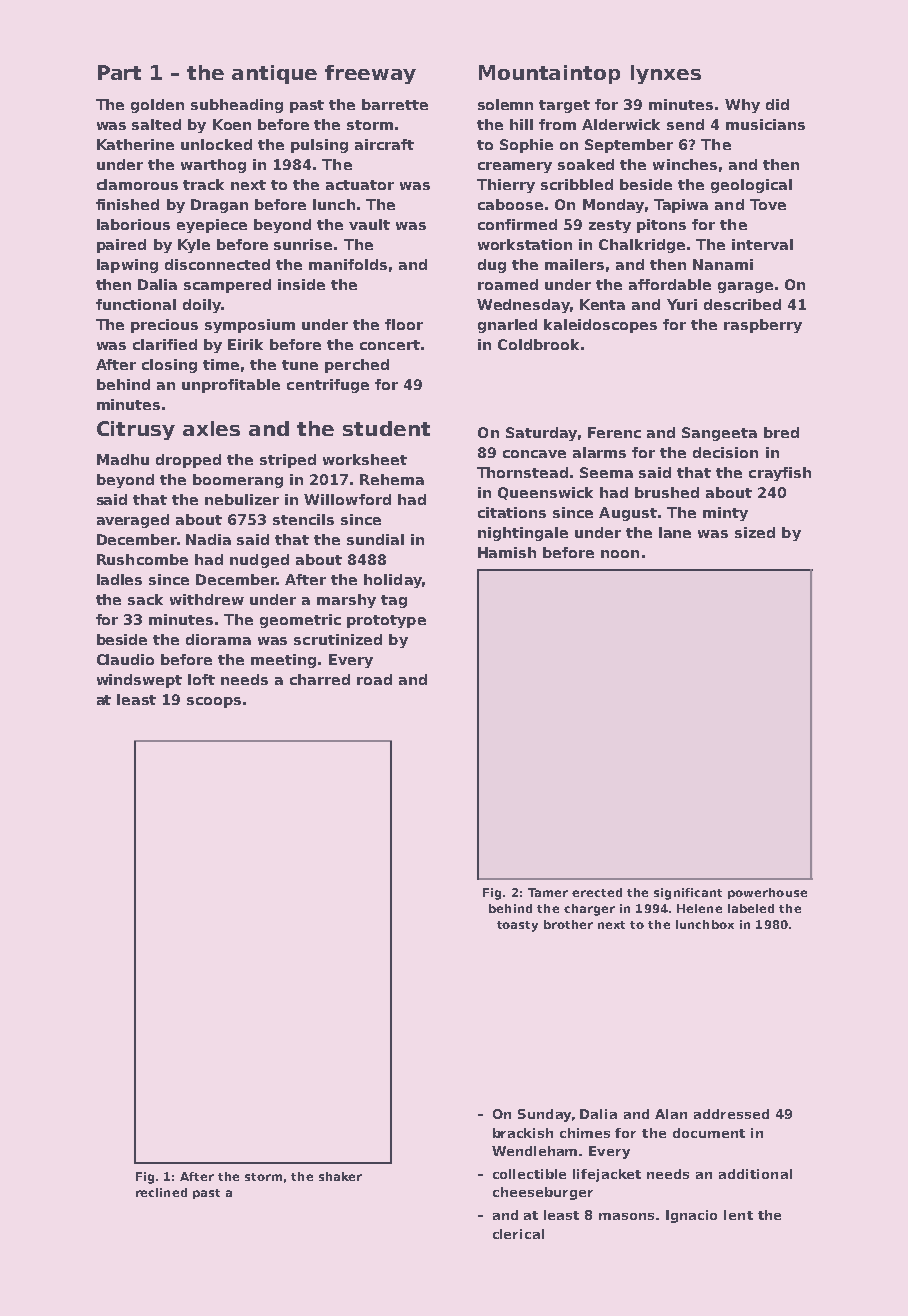  What do you see at coordinates (765, 124) in the screenshot?
I see `musicians` at bounding box center [765, 124].
